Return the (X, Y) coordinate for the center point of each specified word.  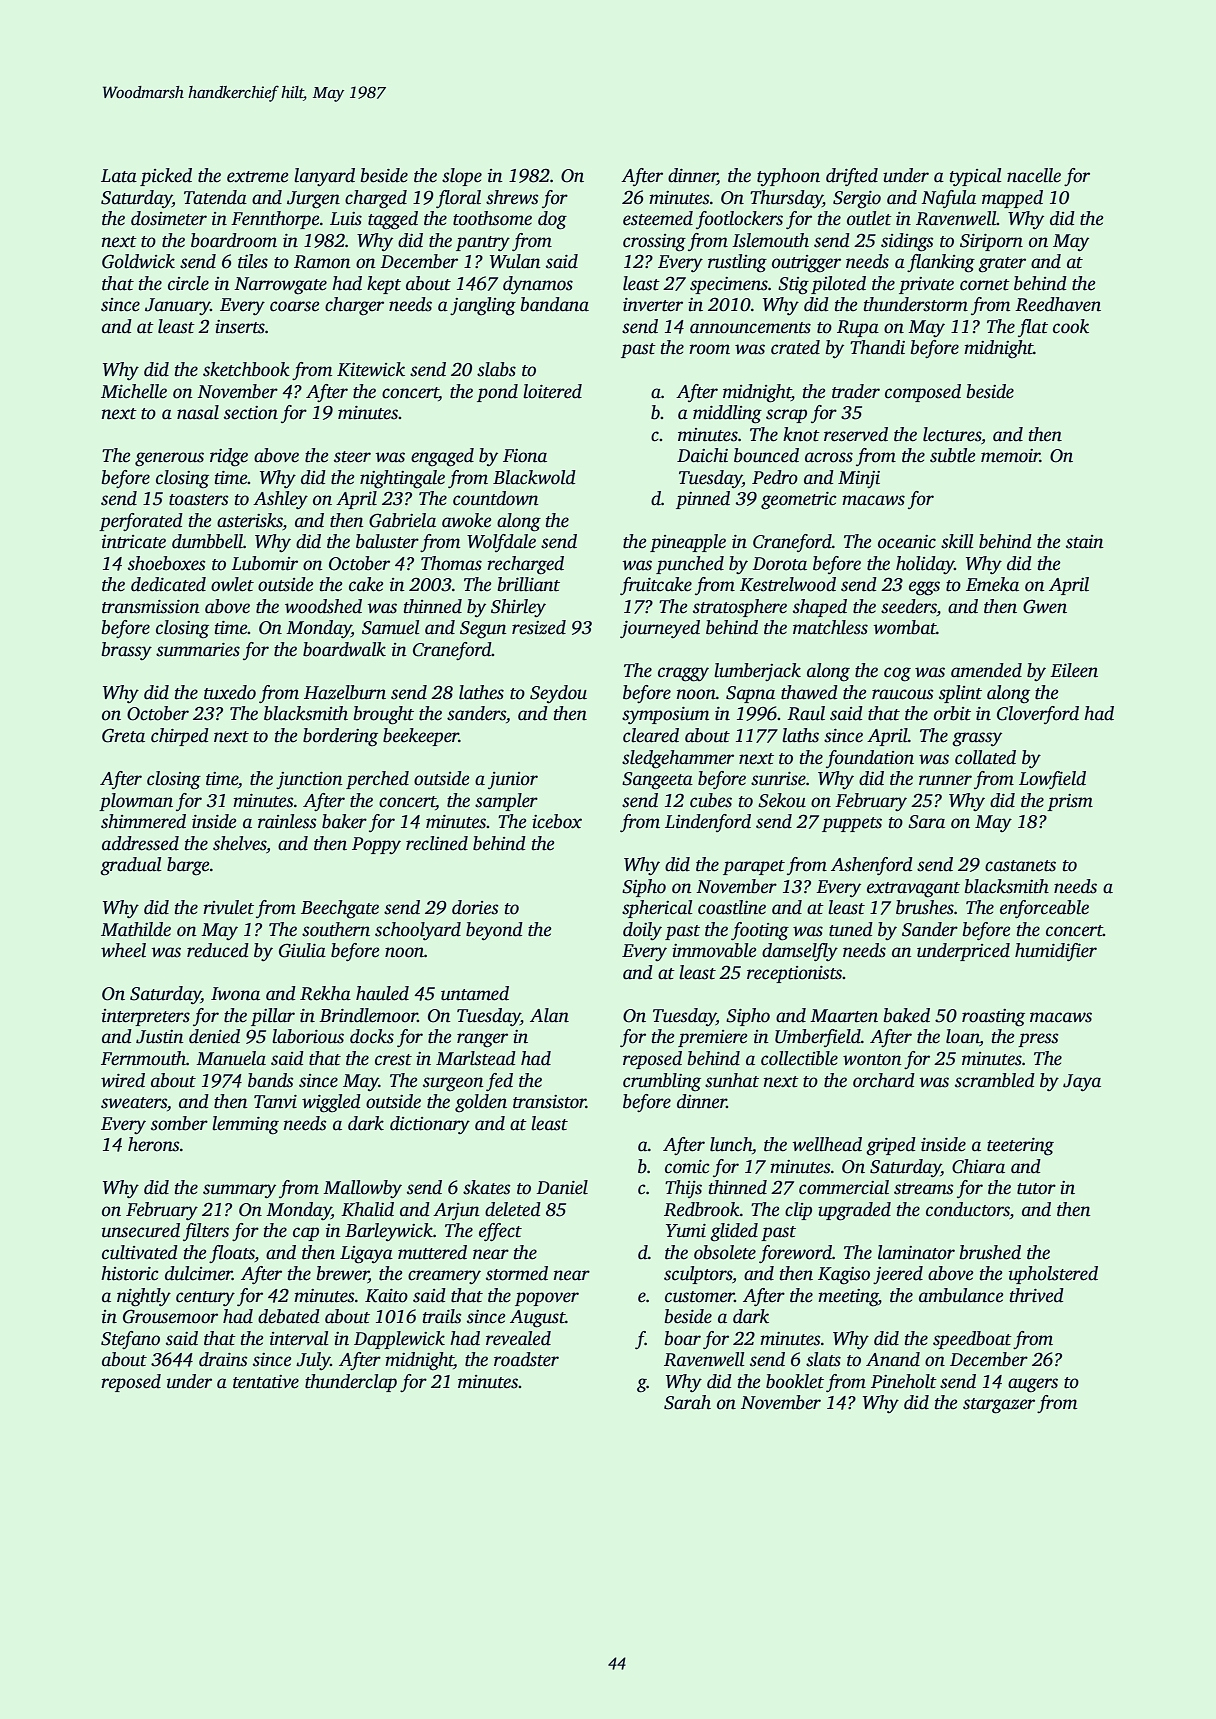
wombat (905, 627)
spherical (657, 909)
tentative (266, 1382)
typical (975, 177)
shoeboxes (167, 563)
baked (906, 1015)
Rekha (325, 993)
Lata (119, 176)
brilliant (528, 584)
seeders (909, 607)
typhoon (788, 177)
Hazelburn (345, 692)
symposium (665, 715)
